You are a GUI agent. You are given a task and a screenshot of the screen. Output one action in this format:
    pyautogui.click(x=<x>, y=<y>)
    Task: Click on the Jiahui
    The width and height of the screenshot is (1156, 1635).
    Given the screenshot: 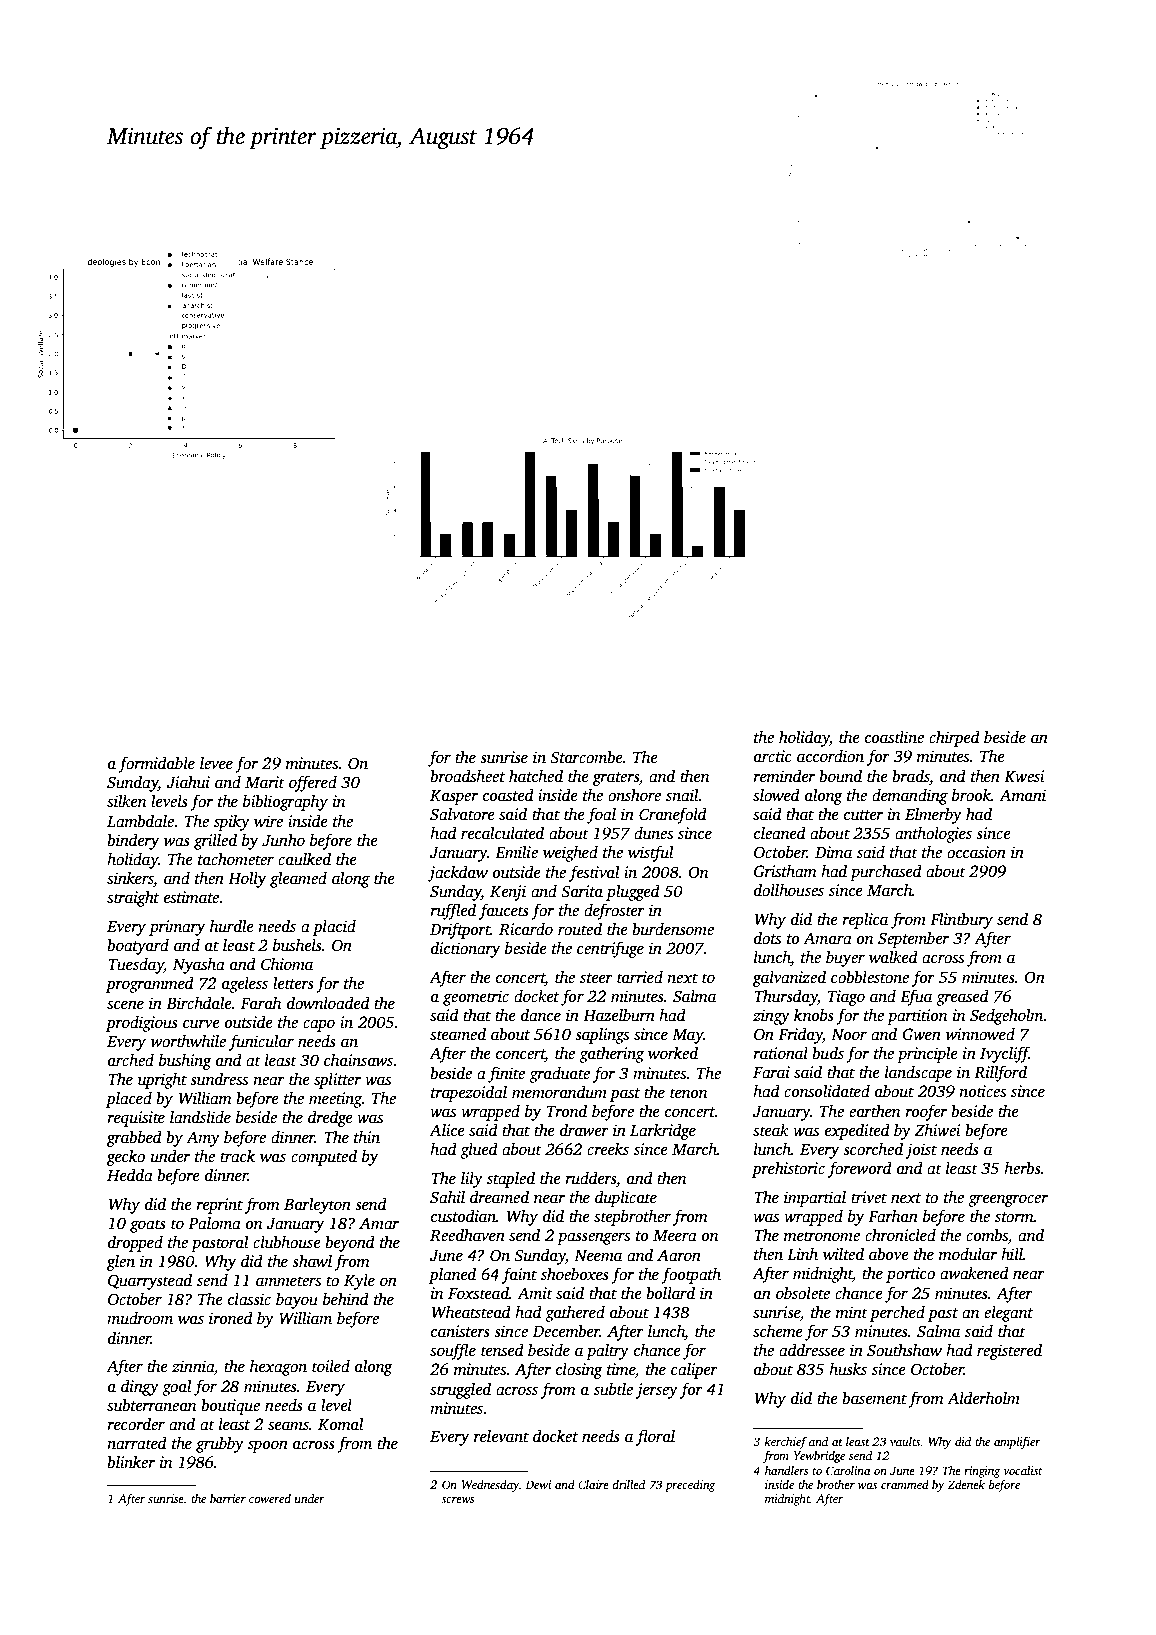 What is the action you would take?
    pyautogui.click(x=188, y=782)
